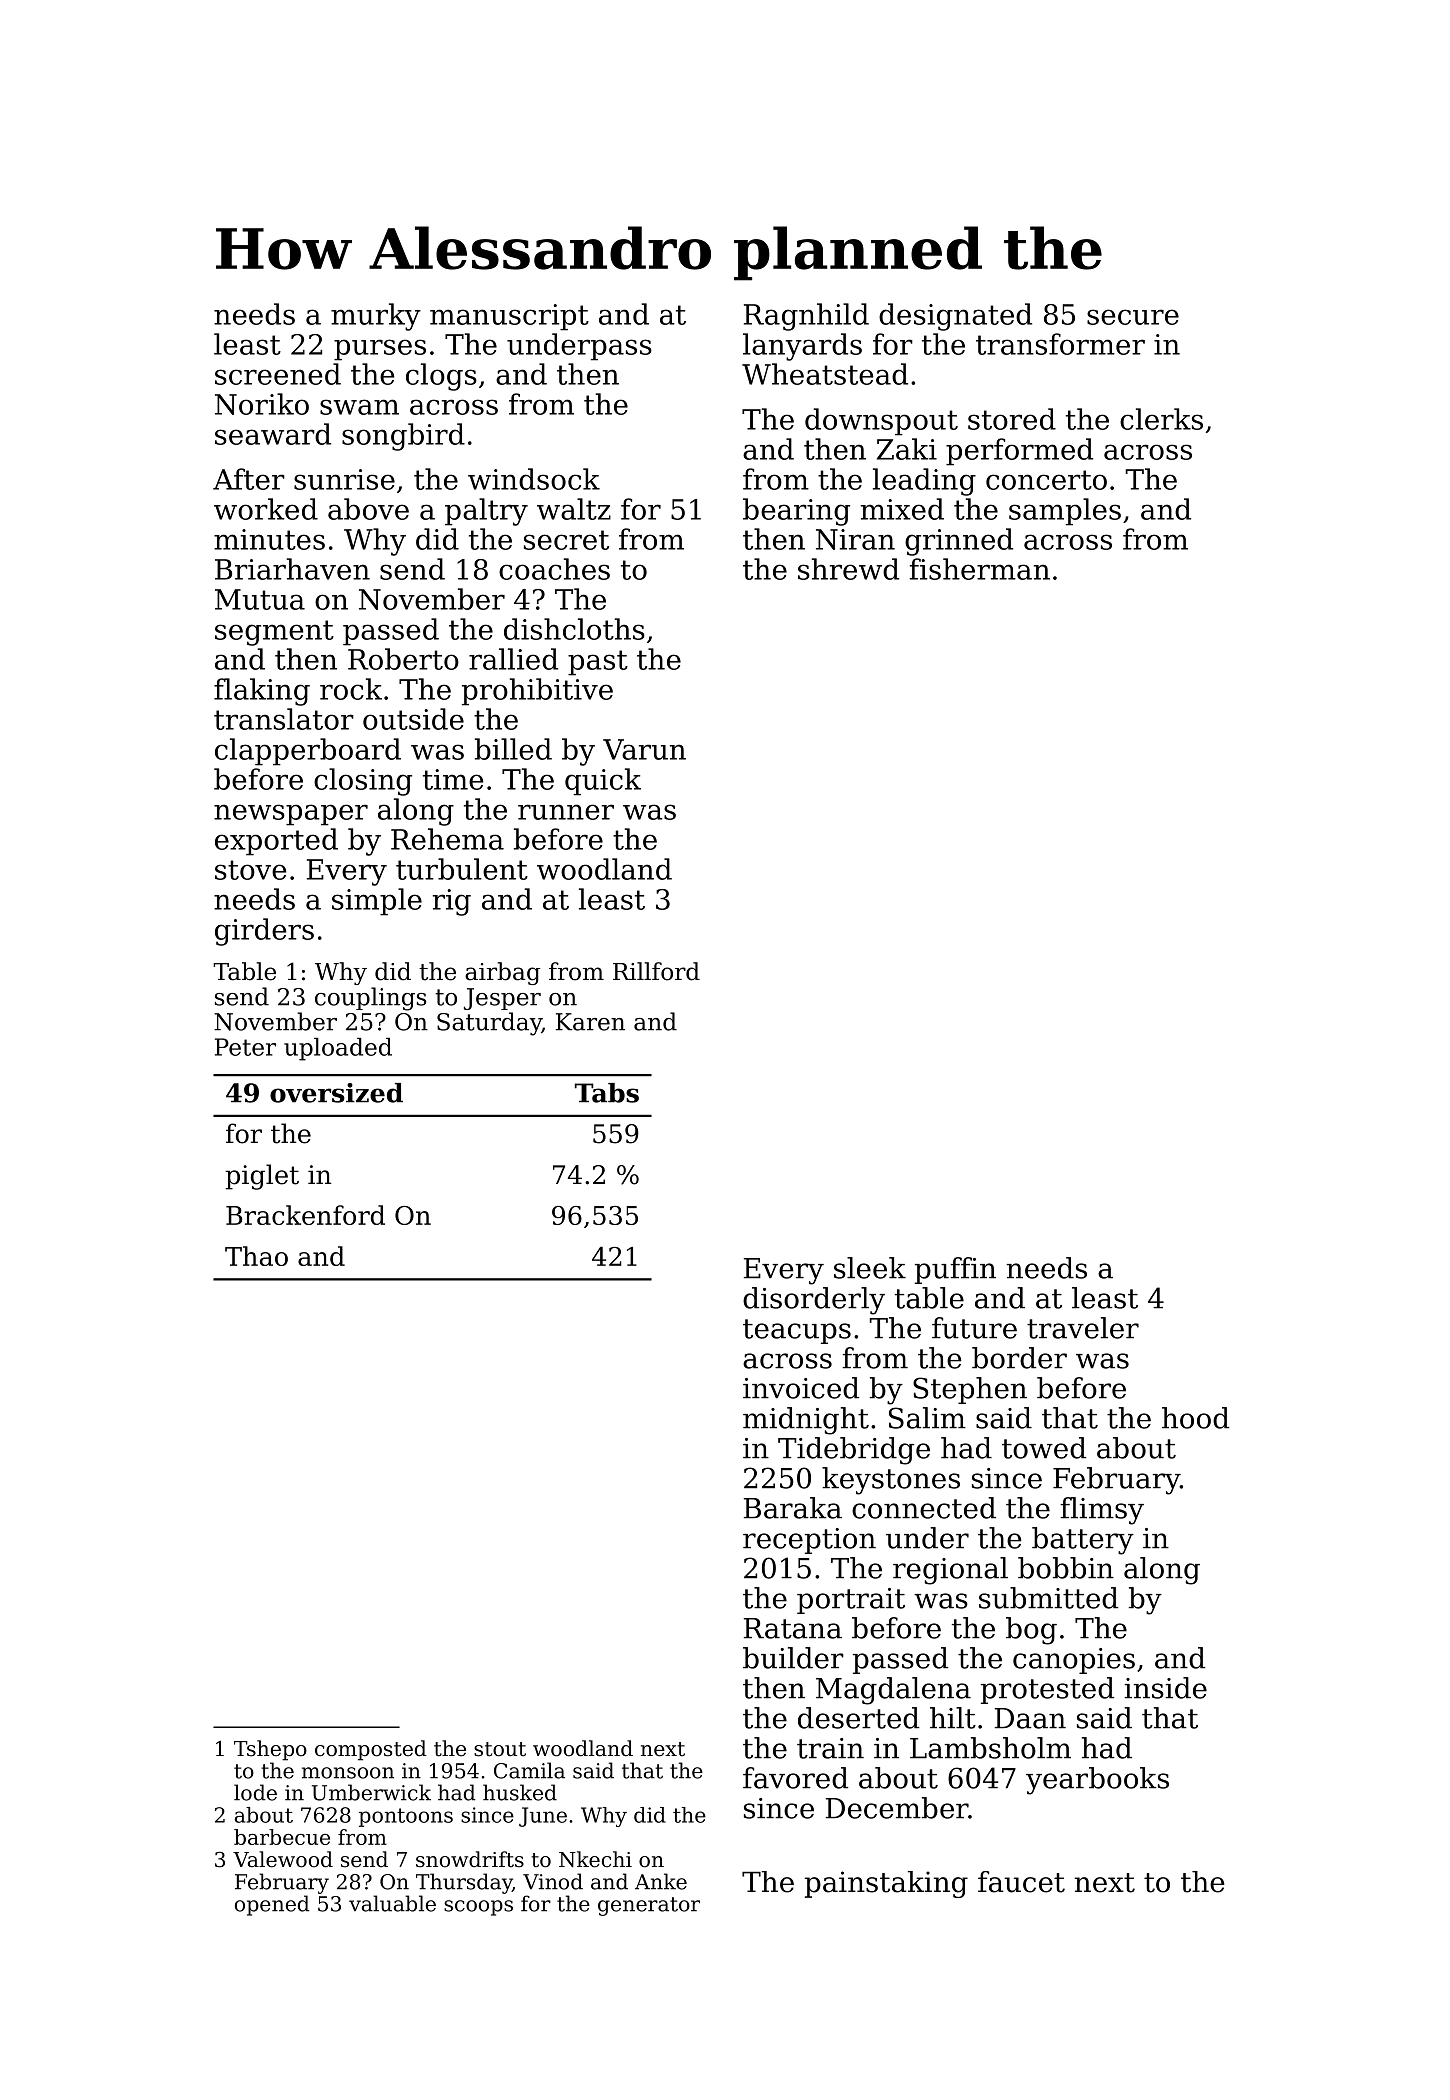  Describe the element at coordinates (1133, 317) in the document. I see `secure` at that location.
